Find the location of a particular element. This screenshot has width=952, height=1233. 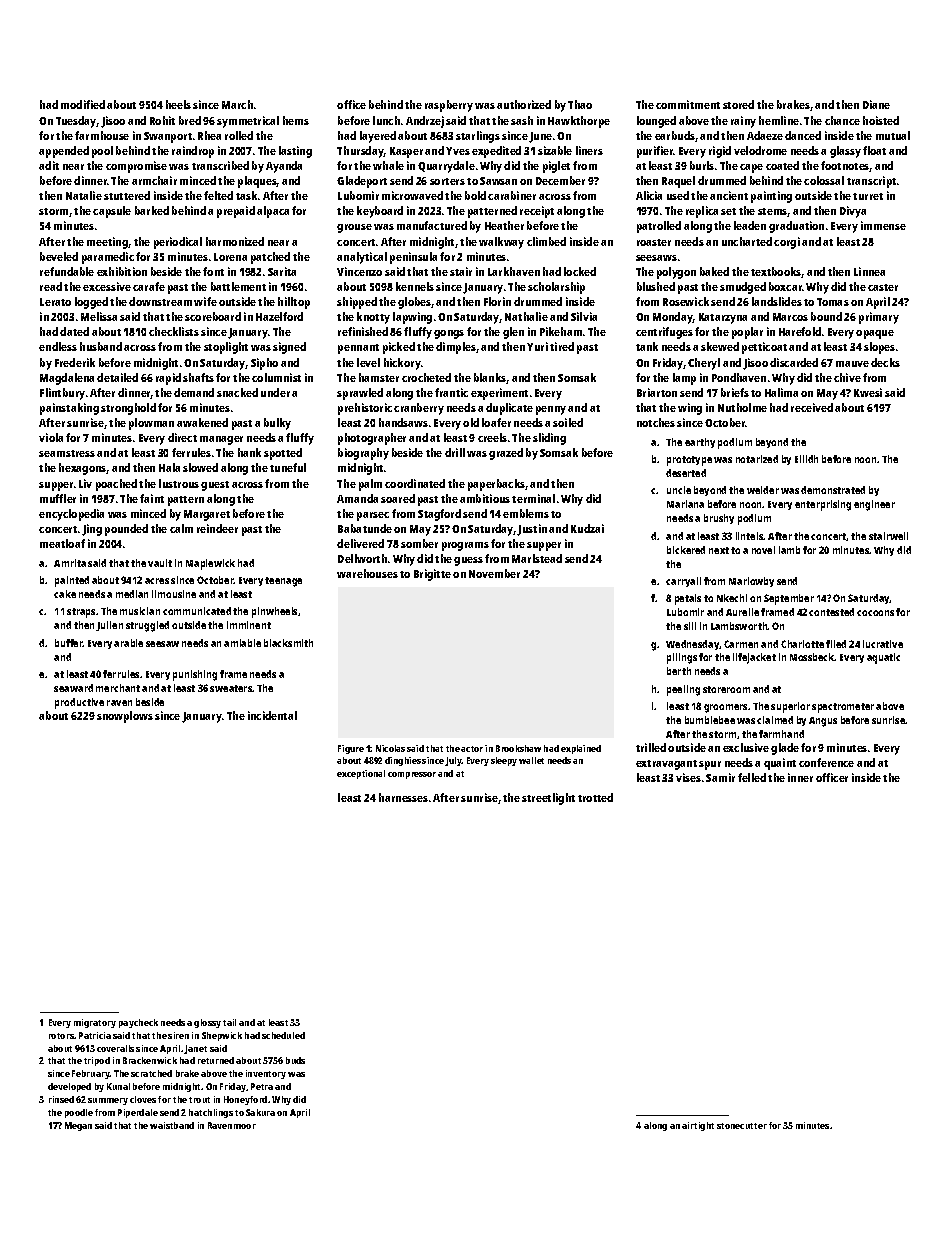

conference is located at coordinates (826, 762).
